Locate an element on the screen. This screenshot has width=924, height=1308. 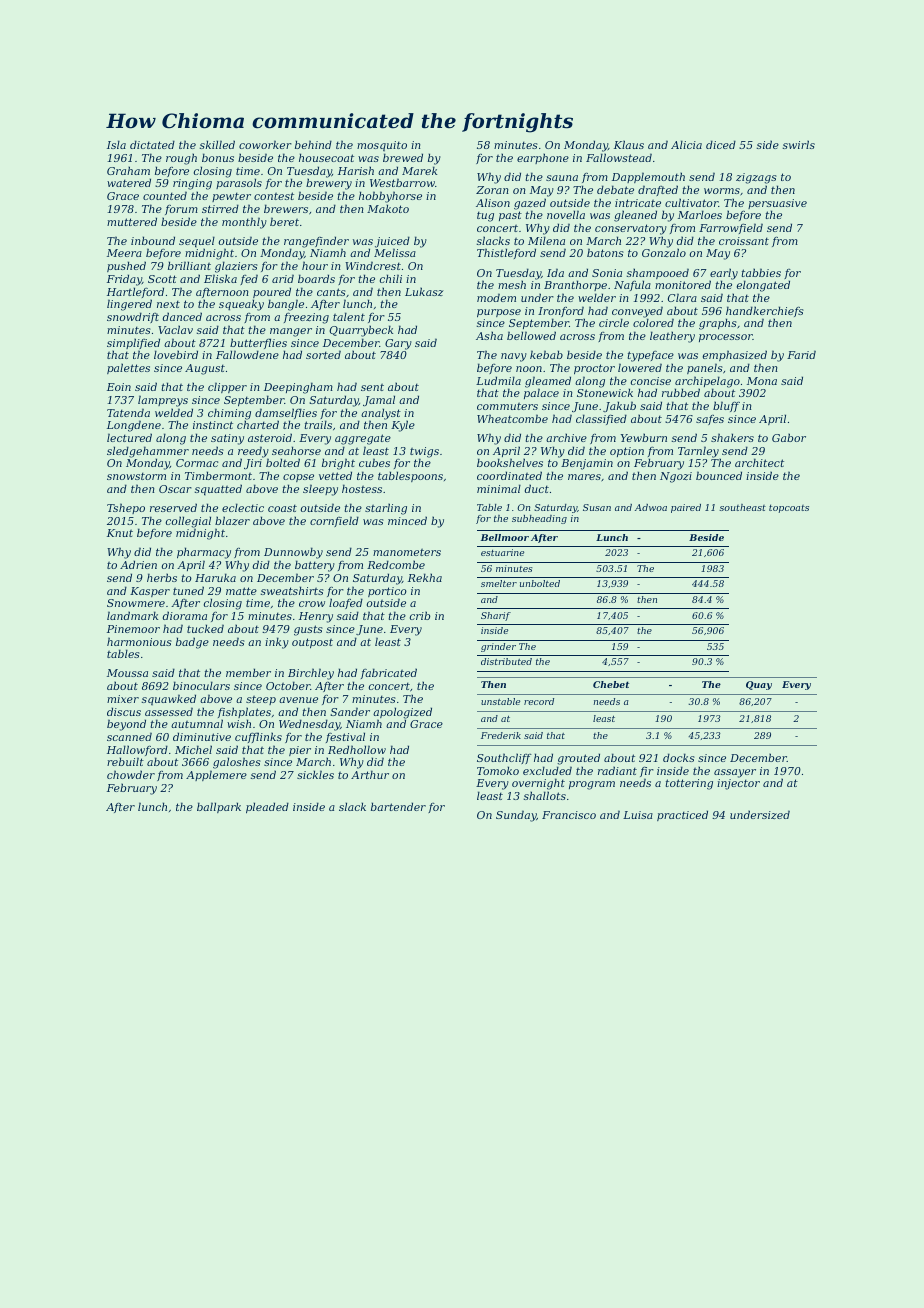
paired is located at coordinates (686, 508).
